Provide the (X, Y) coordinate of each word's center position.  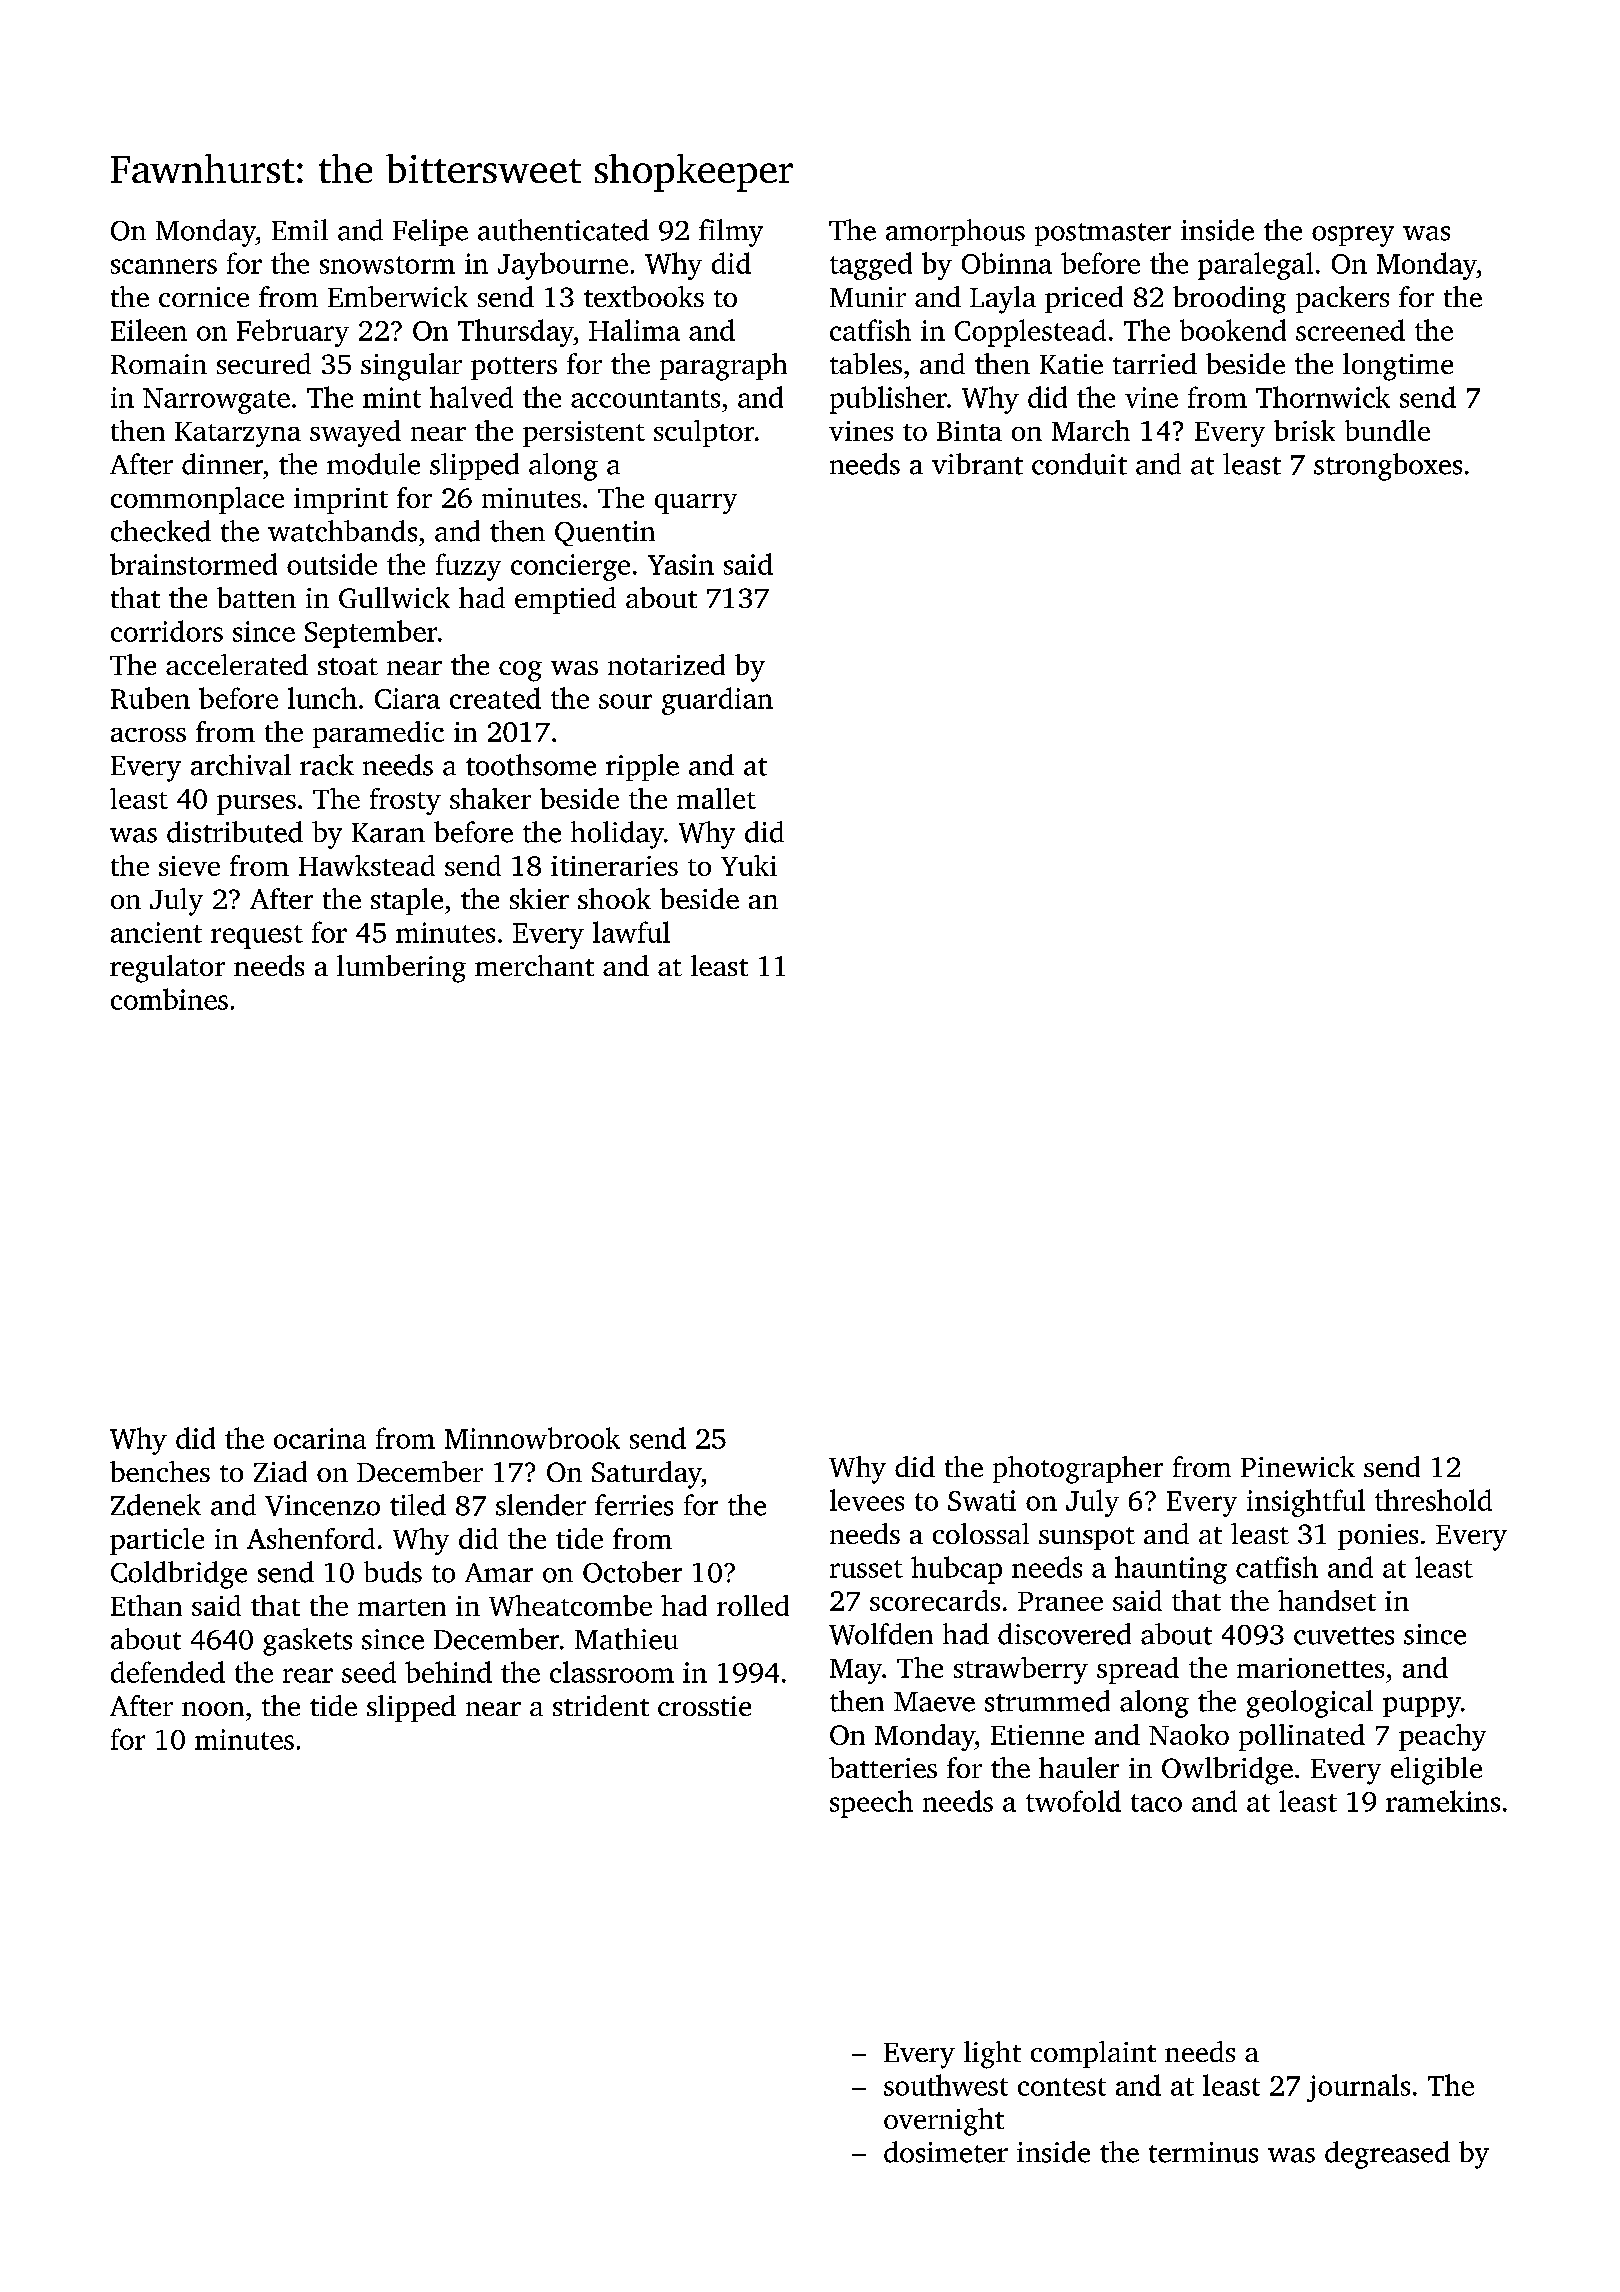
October (632, 1572)
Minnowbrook (532, 1438)
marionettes (1310, 1668)
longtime (1398, 367)
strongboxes (1388, 467)
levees (867, 1500)
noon (213, 1709)
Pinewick (1298, 1466)
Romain (159, 364)
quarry (696, 504)
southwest (946, 2085)
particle (157, 1541)
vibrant (977, 464)
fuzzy (468, 567)
